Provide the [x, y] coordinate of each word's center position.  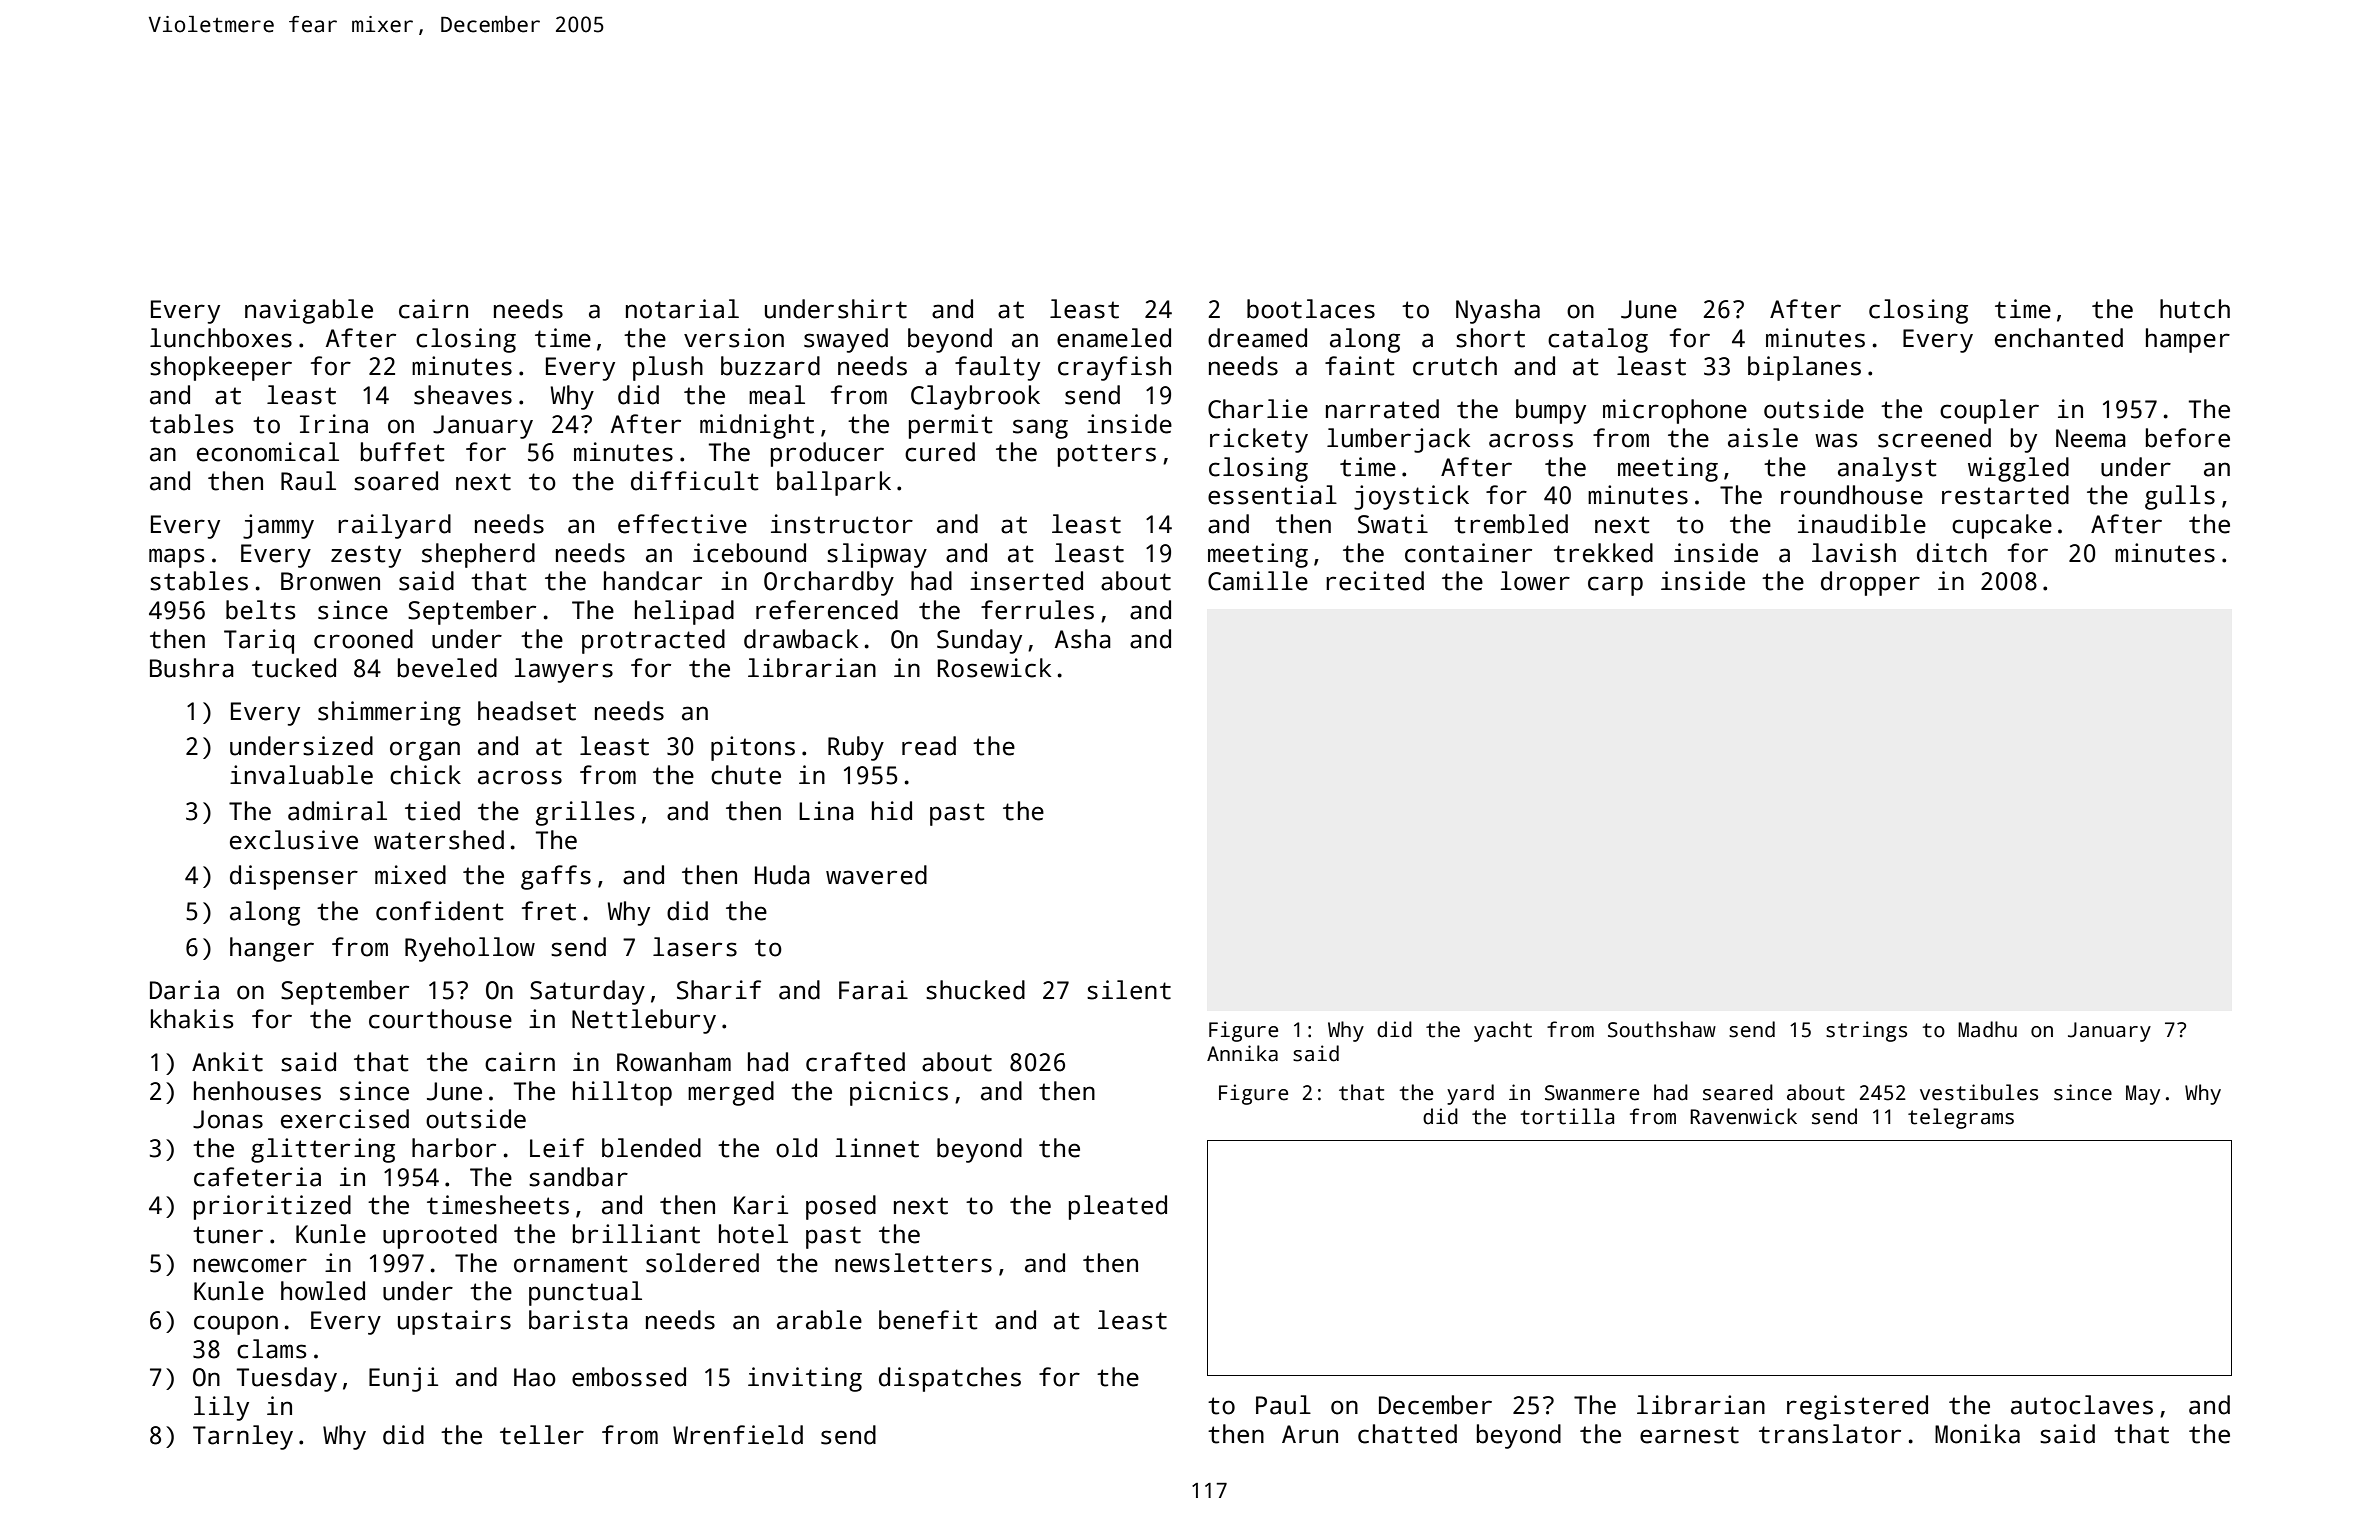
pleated [1118, 1207]
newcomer [250, 1265]
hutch [2195, 309]
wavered [876, 875]
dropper [1870, 583]
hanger [272, 949]
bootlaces [1311, 309]
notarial [682, 309]
